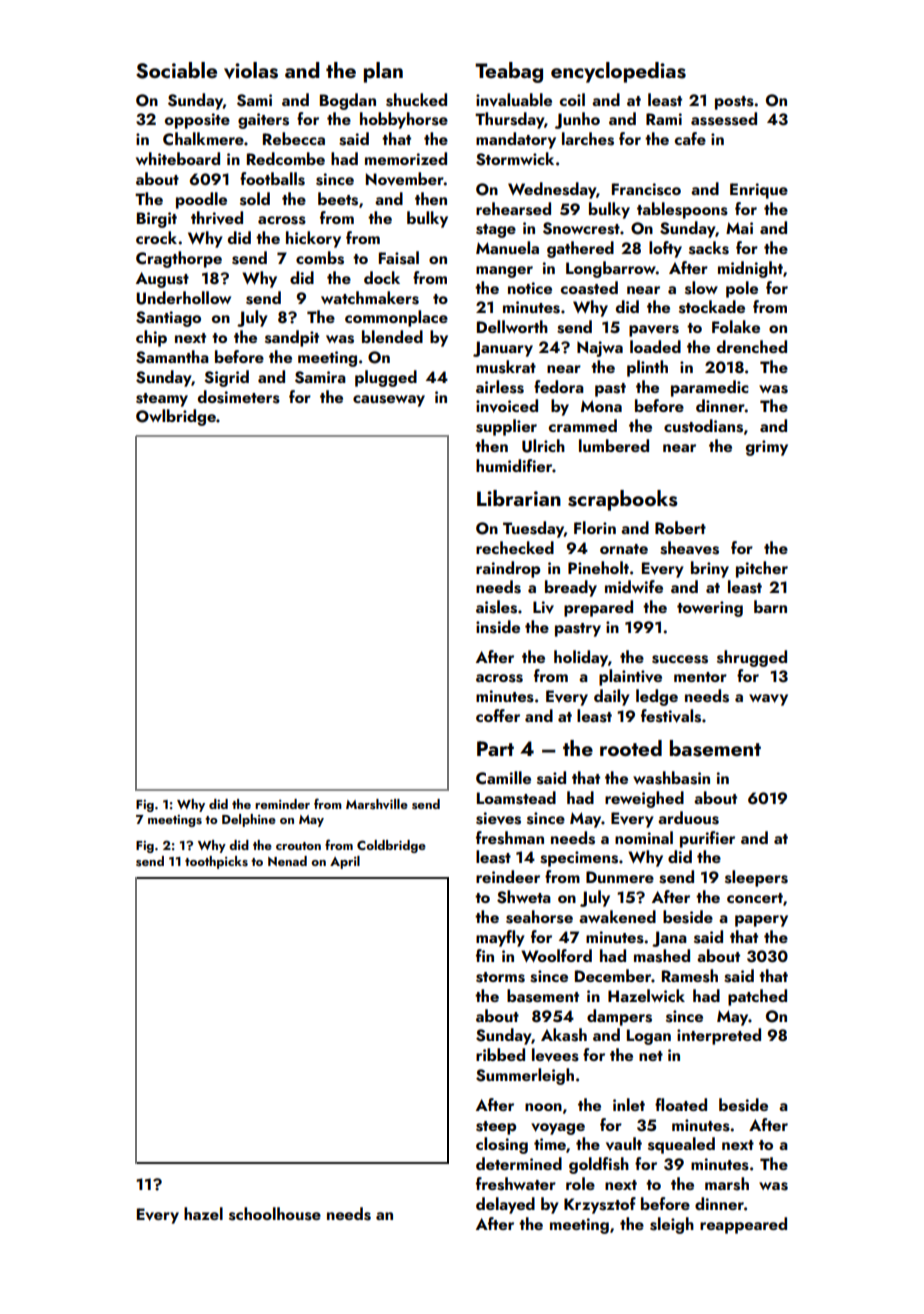 The image size is (924, 1314). I want to click on November, so click(405, 179).
